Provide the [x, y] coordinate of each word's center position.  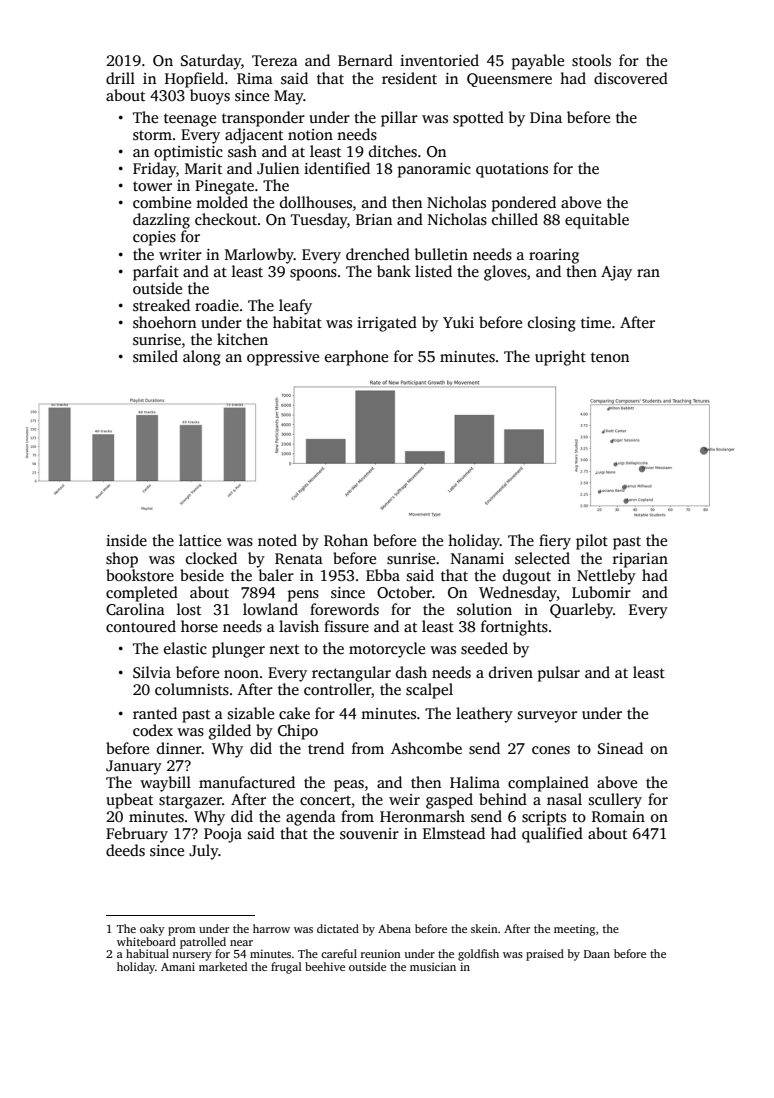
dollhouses [316, 202]
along [202, 358]
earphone [356, 358]
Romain [618, 816]
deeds [125, 850]
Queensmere [509, 80]
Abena [394, 928]
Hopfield [194, 80]
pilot [592, 542]
